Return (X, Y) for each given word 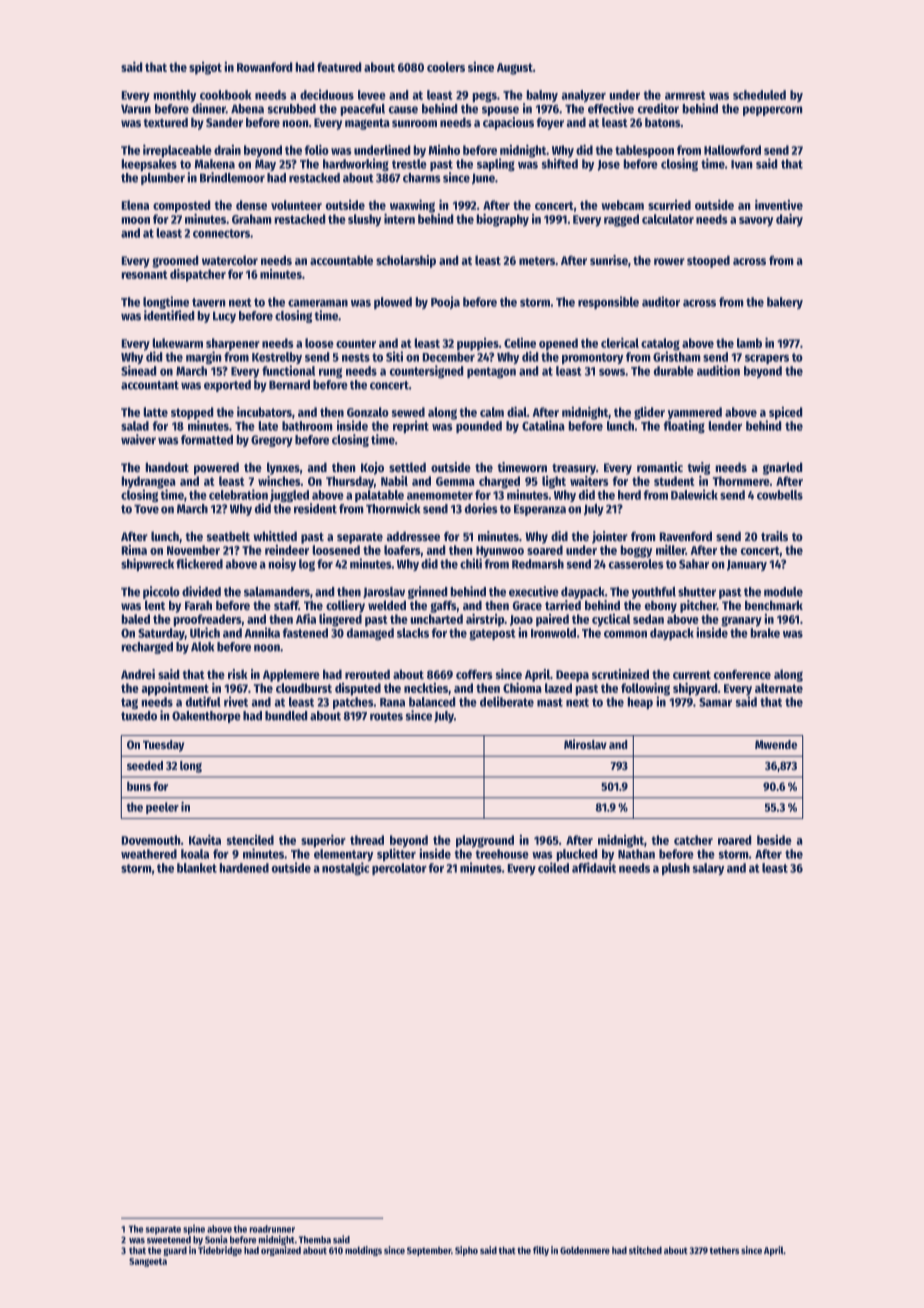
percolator (399, 869)
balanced (432, 702)
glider (649, 413)
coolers (446, 67)
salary (708, 869)
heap (640, 703)
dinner (209, 108)
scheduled (759, 95)
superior (323, 841)
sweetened (169, 1240)
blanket (197, 868)
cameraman (318, 303)
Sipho (466, 1251)
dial (517, 412)
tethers (724, 1250)
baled (136, 619)
